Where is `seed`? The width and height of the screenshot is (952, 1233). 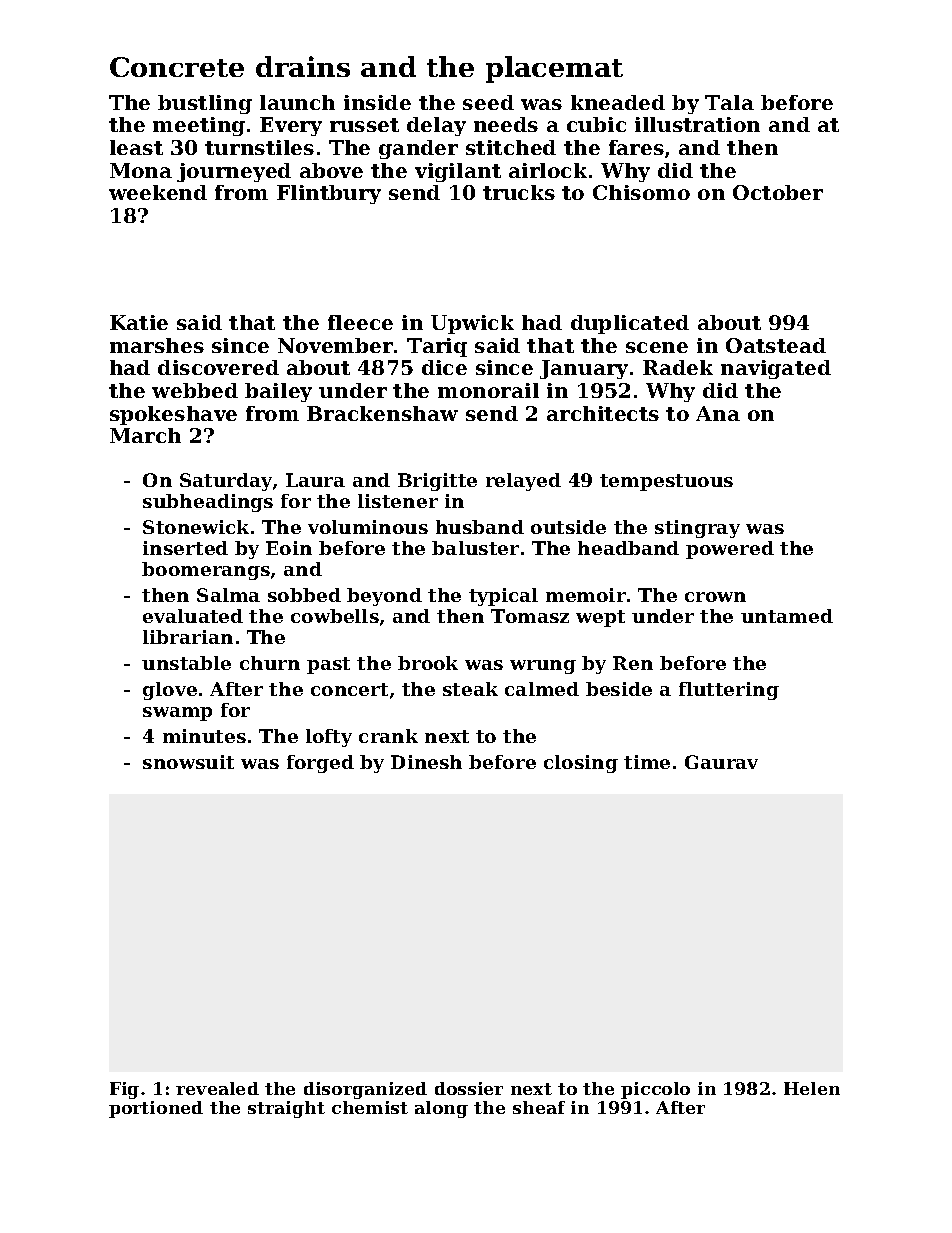
seed is located at coordinates (488, 102).
